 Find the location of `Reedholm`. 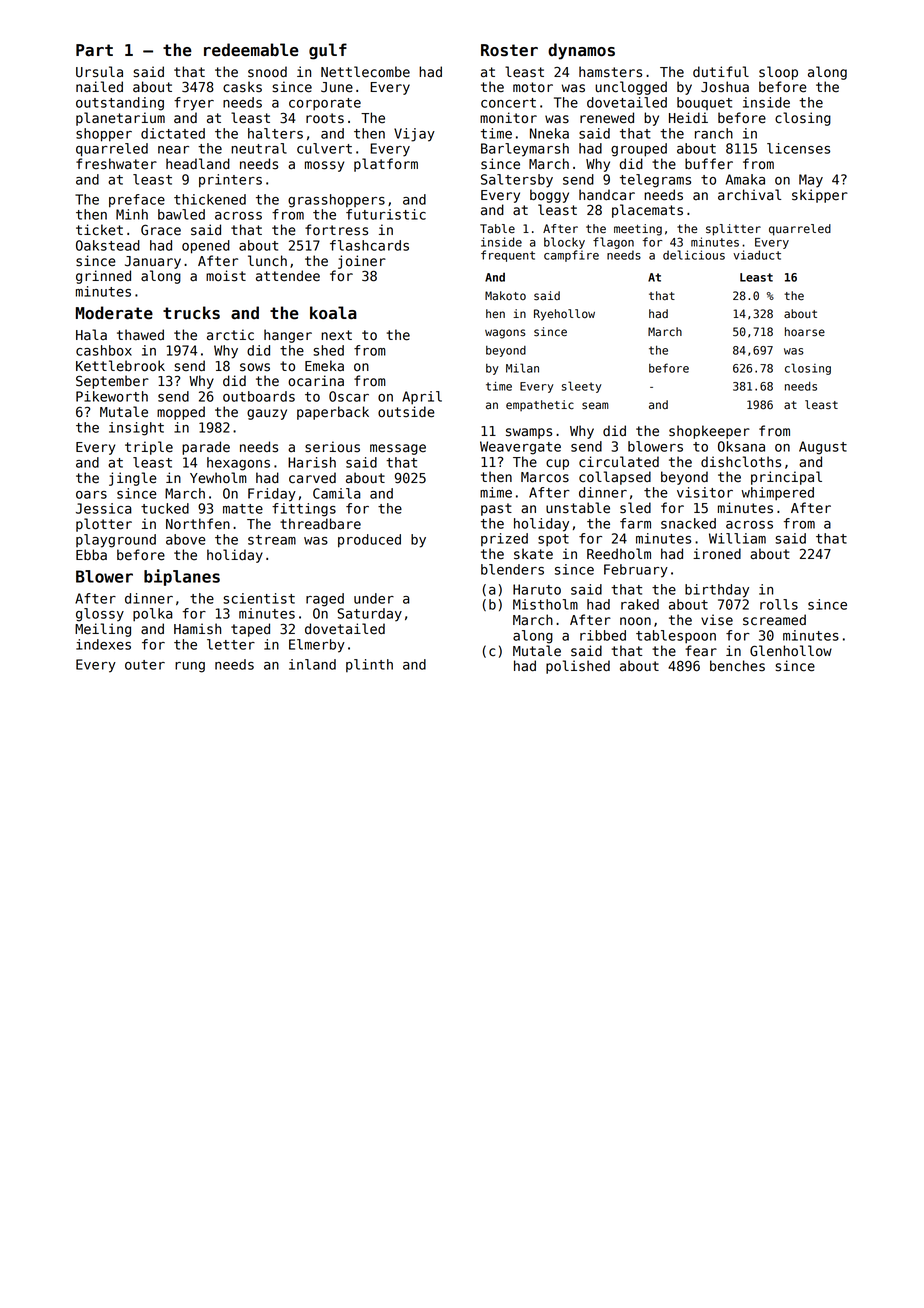

Reedholm is located at coordinates (619, 554).
